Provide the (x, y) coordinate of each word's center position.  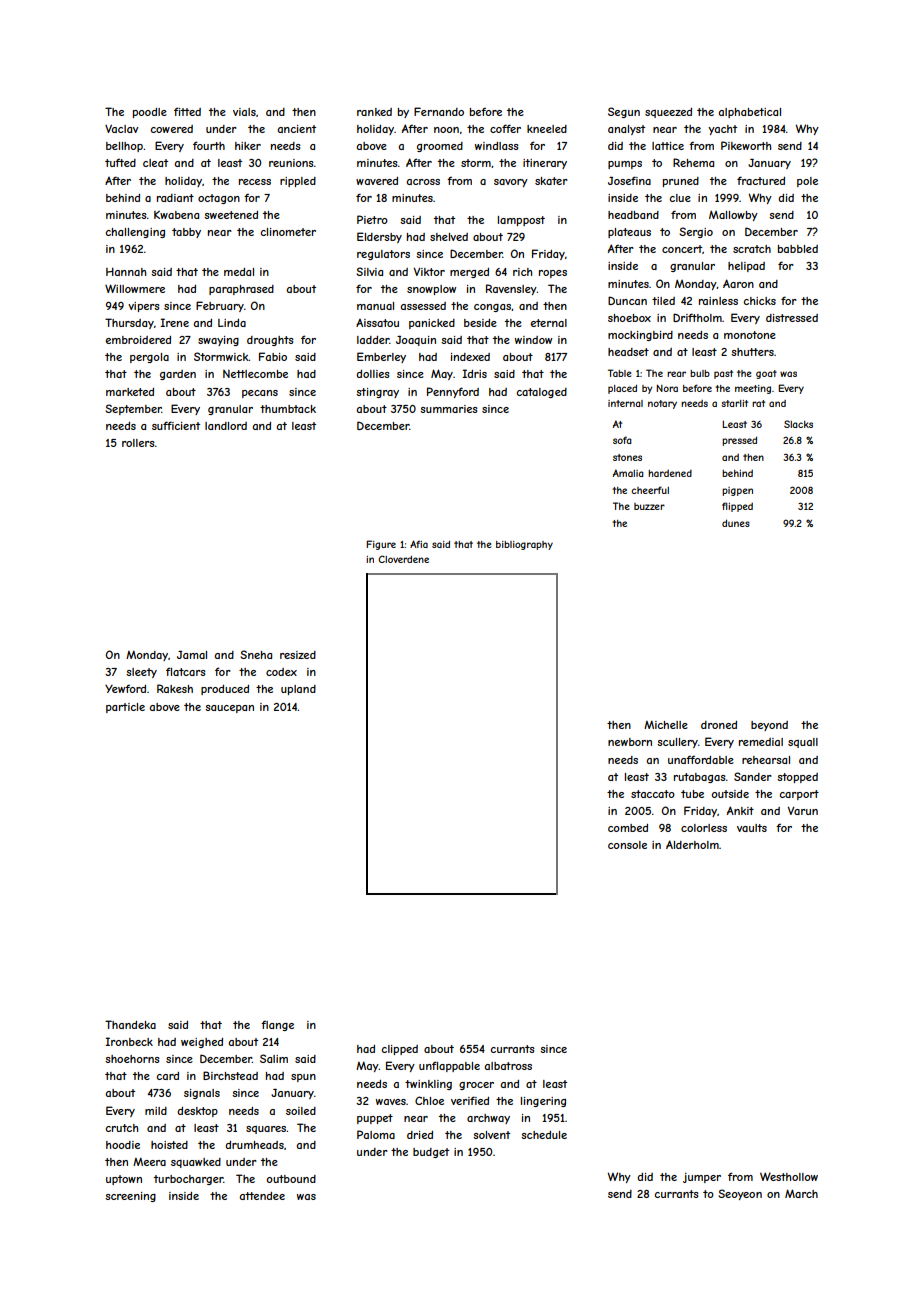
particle (125, 708)
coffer (505, 128)
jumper (702, 1178)
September (133, 409)
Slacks (798, 424)
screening (130, 1197)
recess (255, 182)
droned (719, 725)
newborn (630, 742)
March (801, 1193)
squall (803, 743)
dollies (373, 374)
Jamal (192, 655)
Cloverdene (403, 559)
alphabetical (749, 113)
